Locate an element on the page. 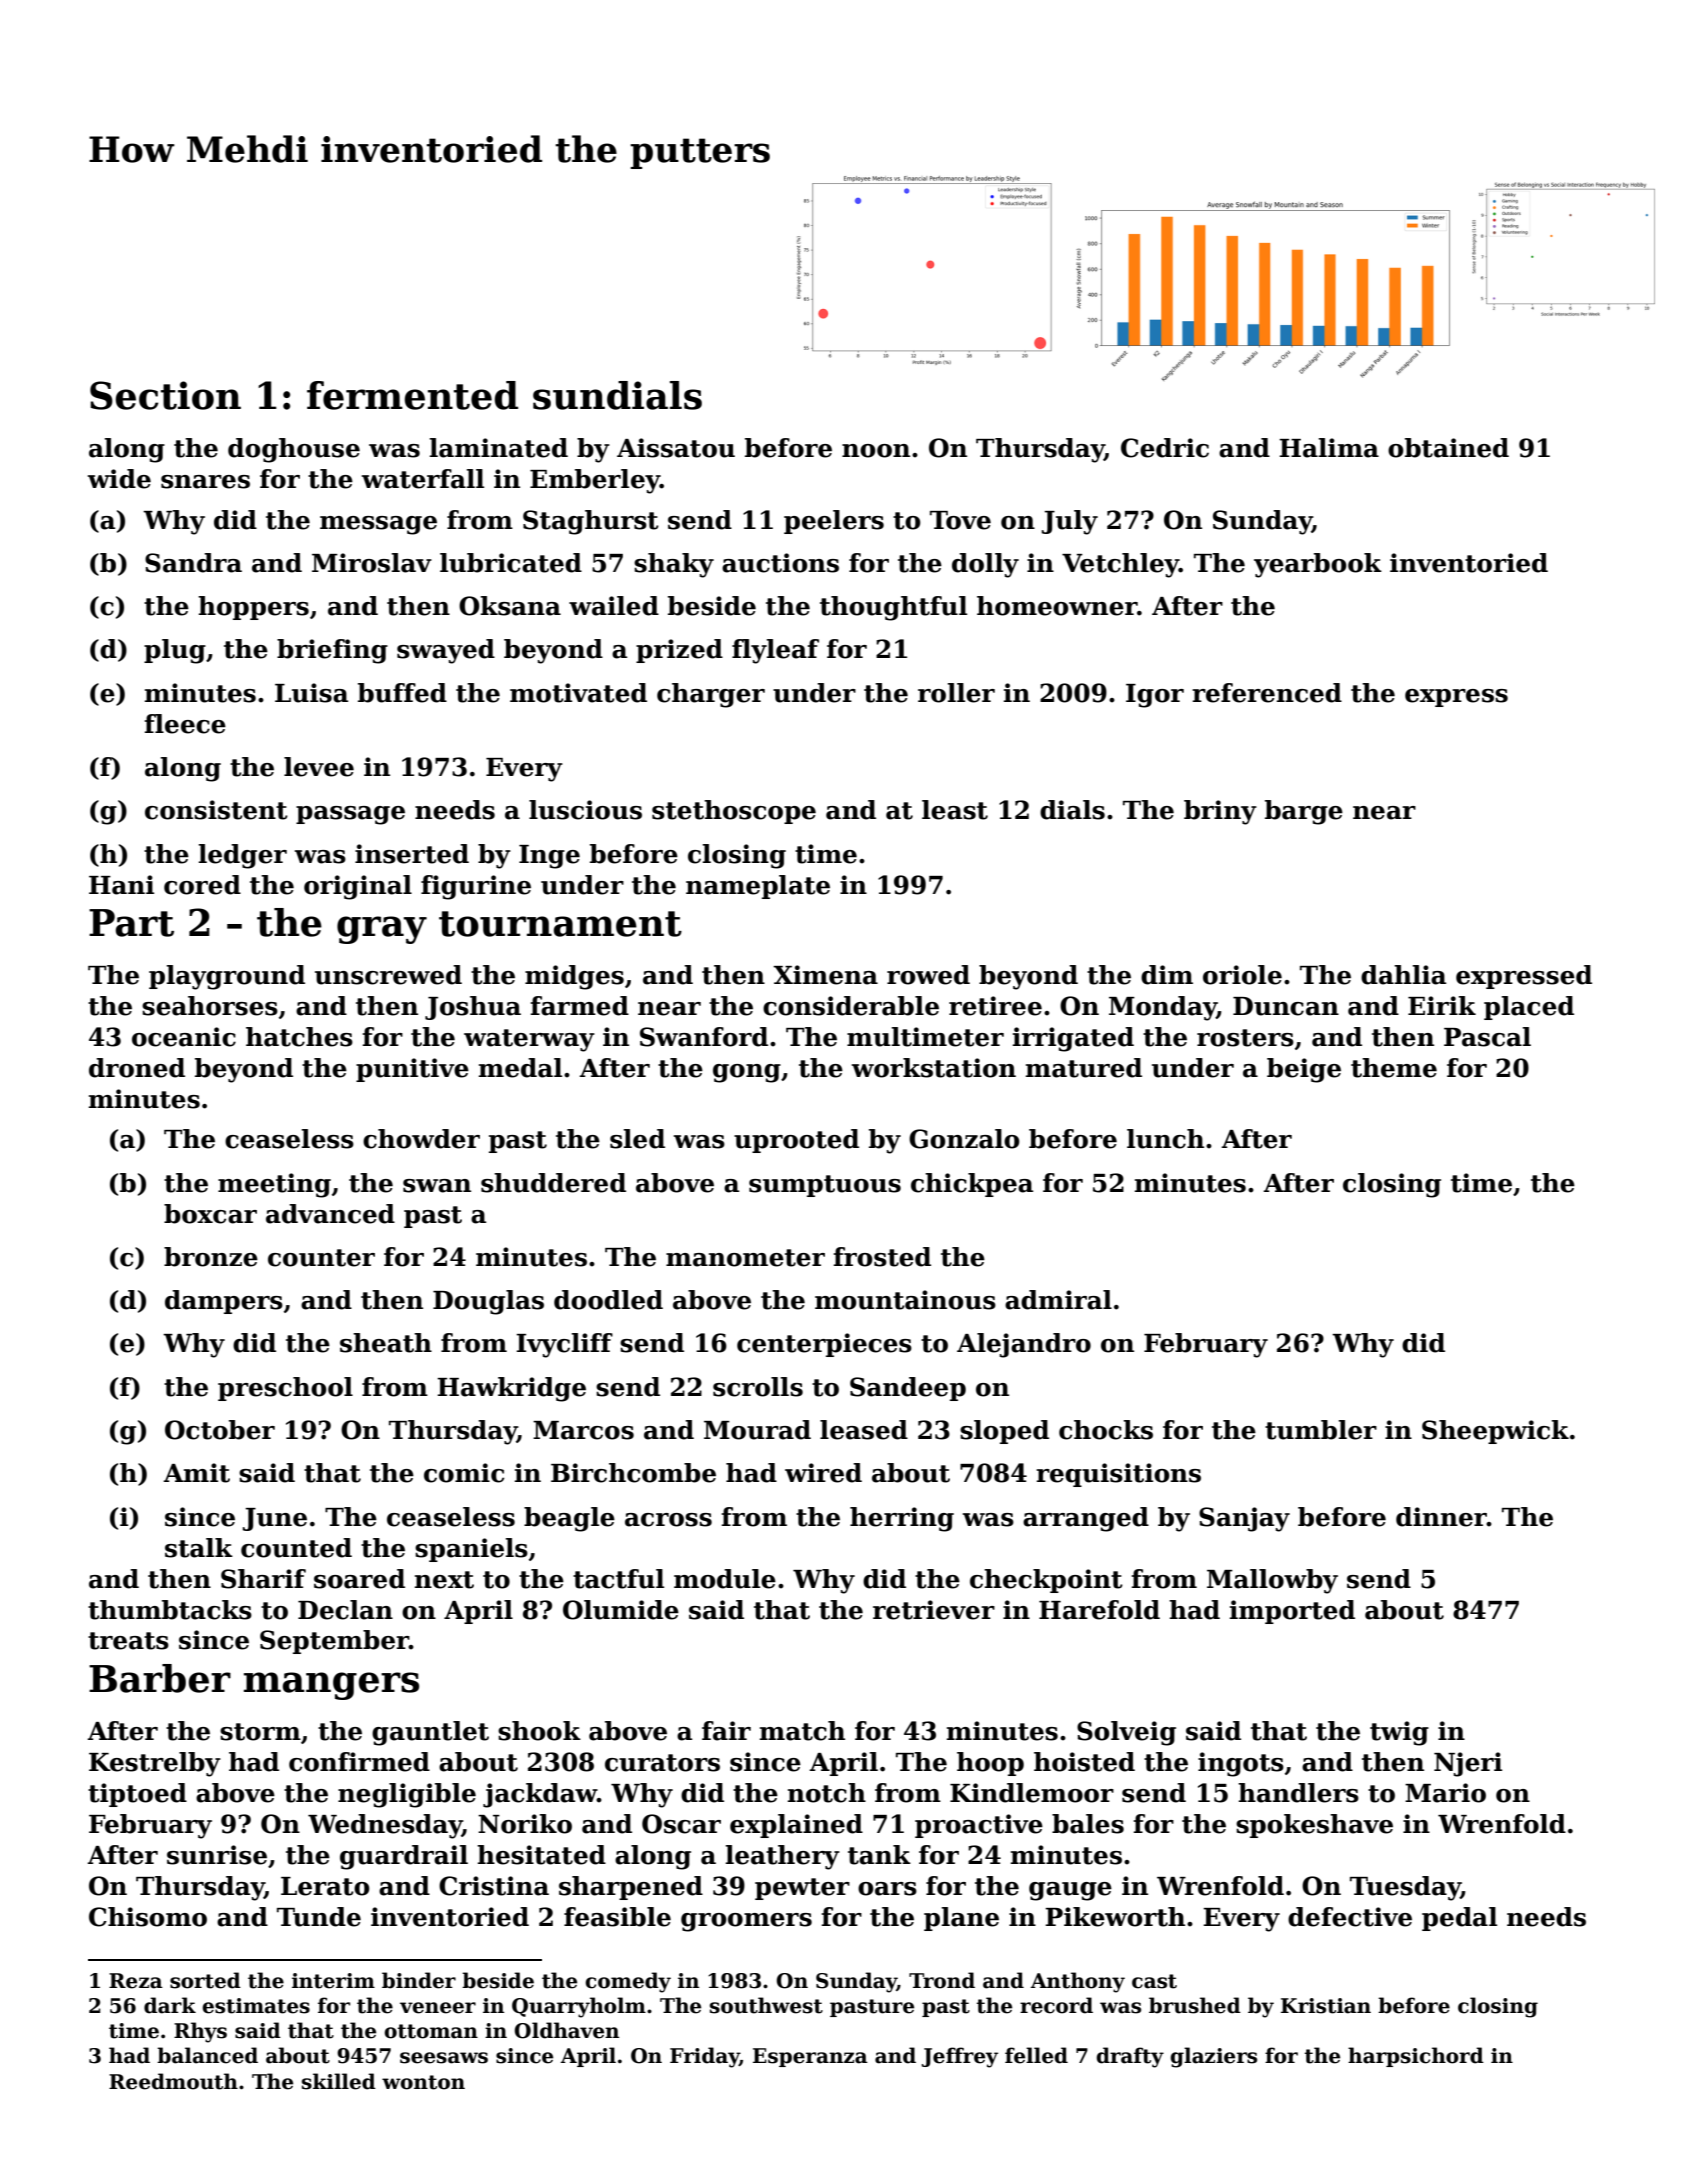  guardrail is located at coordinates (404, 1857).
